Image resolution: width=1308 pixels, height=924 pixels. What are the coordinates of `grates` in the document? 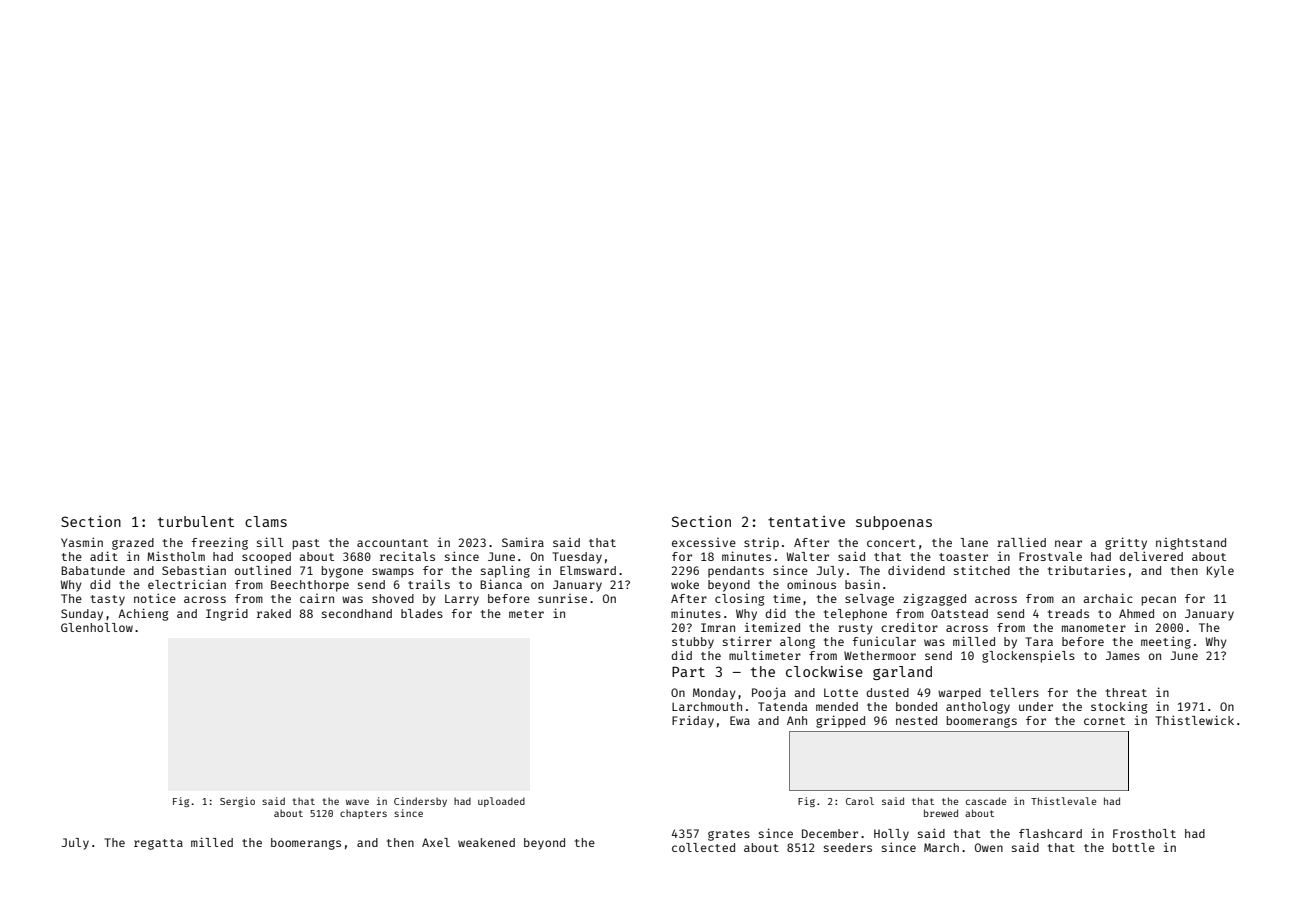 It's located at (729, 835).
